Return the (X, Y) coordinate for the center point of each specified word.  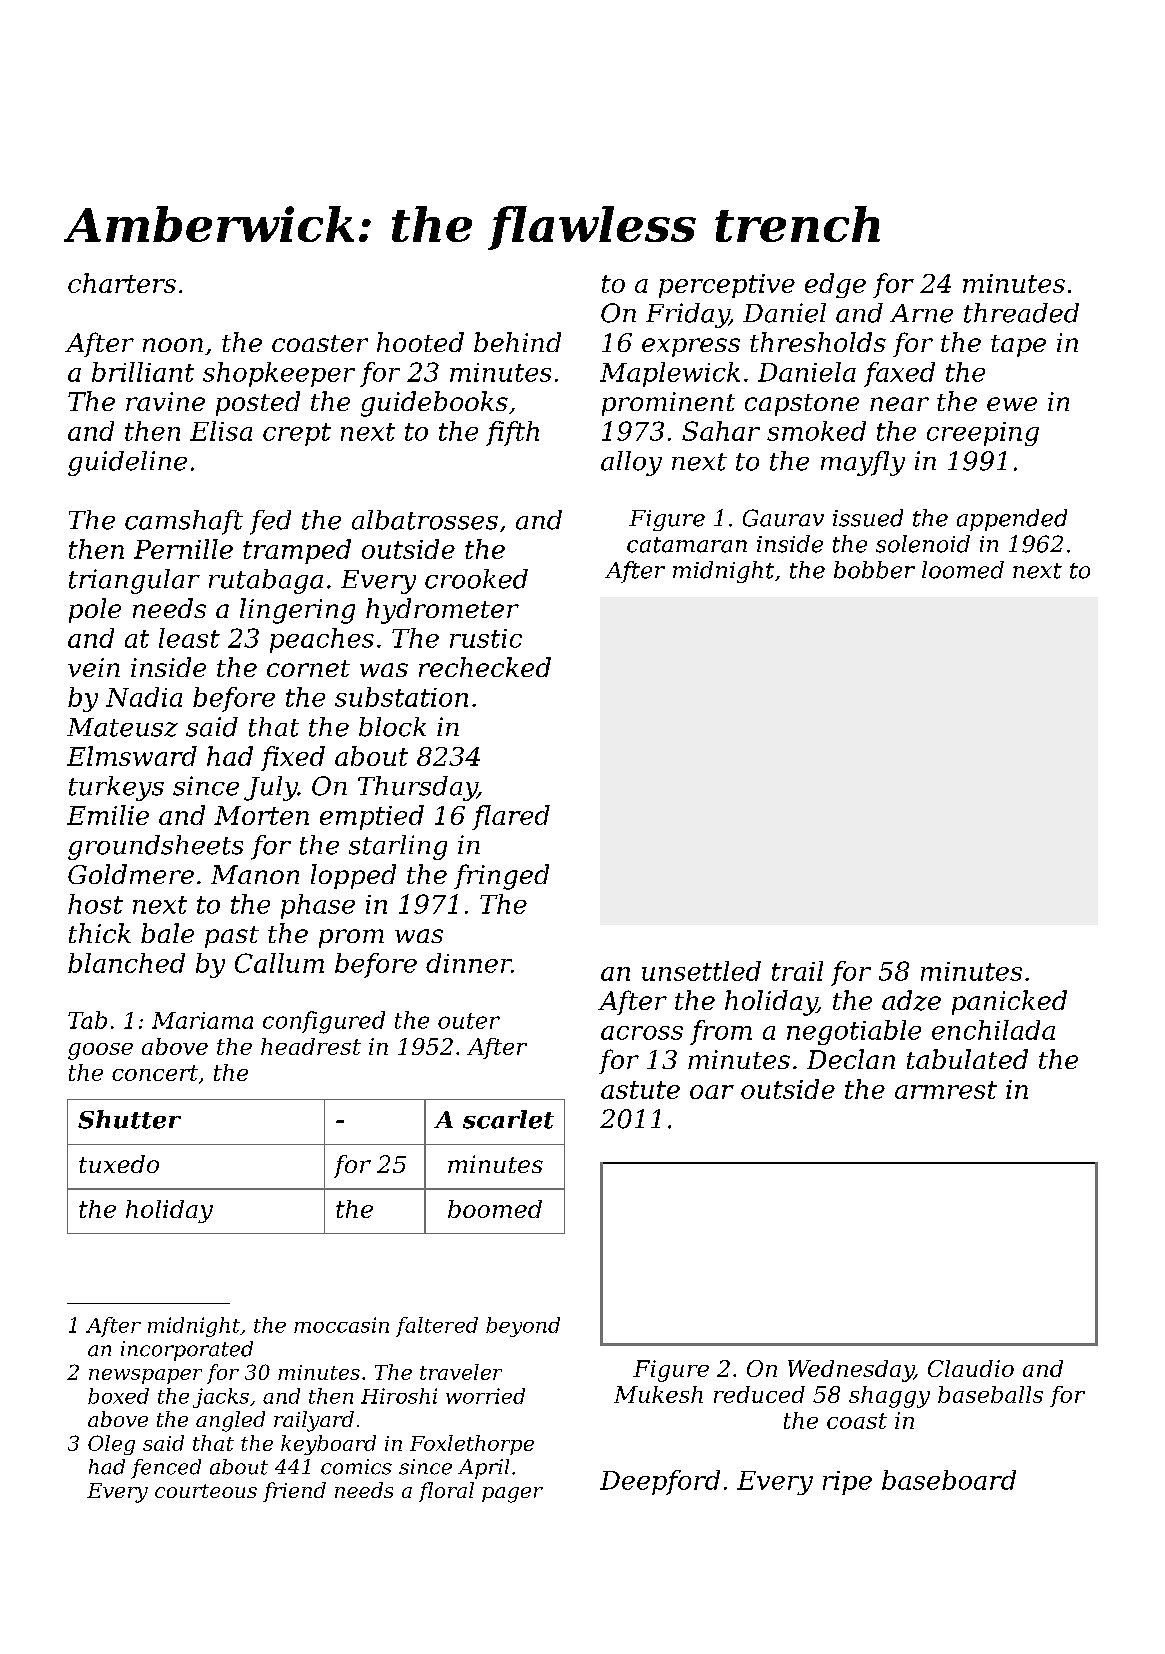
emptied (372, 817)
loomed (963, 570)
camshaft (184, 522)
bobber (874, 570)
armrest (946, 1090)
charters (122, 283)
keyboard (328, 1445)
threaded (1021, 313)
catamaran (687, 545)
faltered (437, 1327)
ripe (847, 1483)
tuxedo (119, 1164)
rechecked (485, 667)
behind (517, 342)
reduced (759, 1394)
